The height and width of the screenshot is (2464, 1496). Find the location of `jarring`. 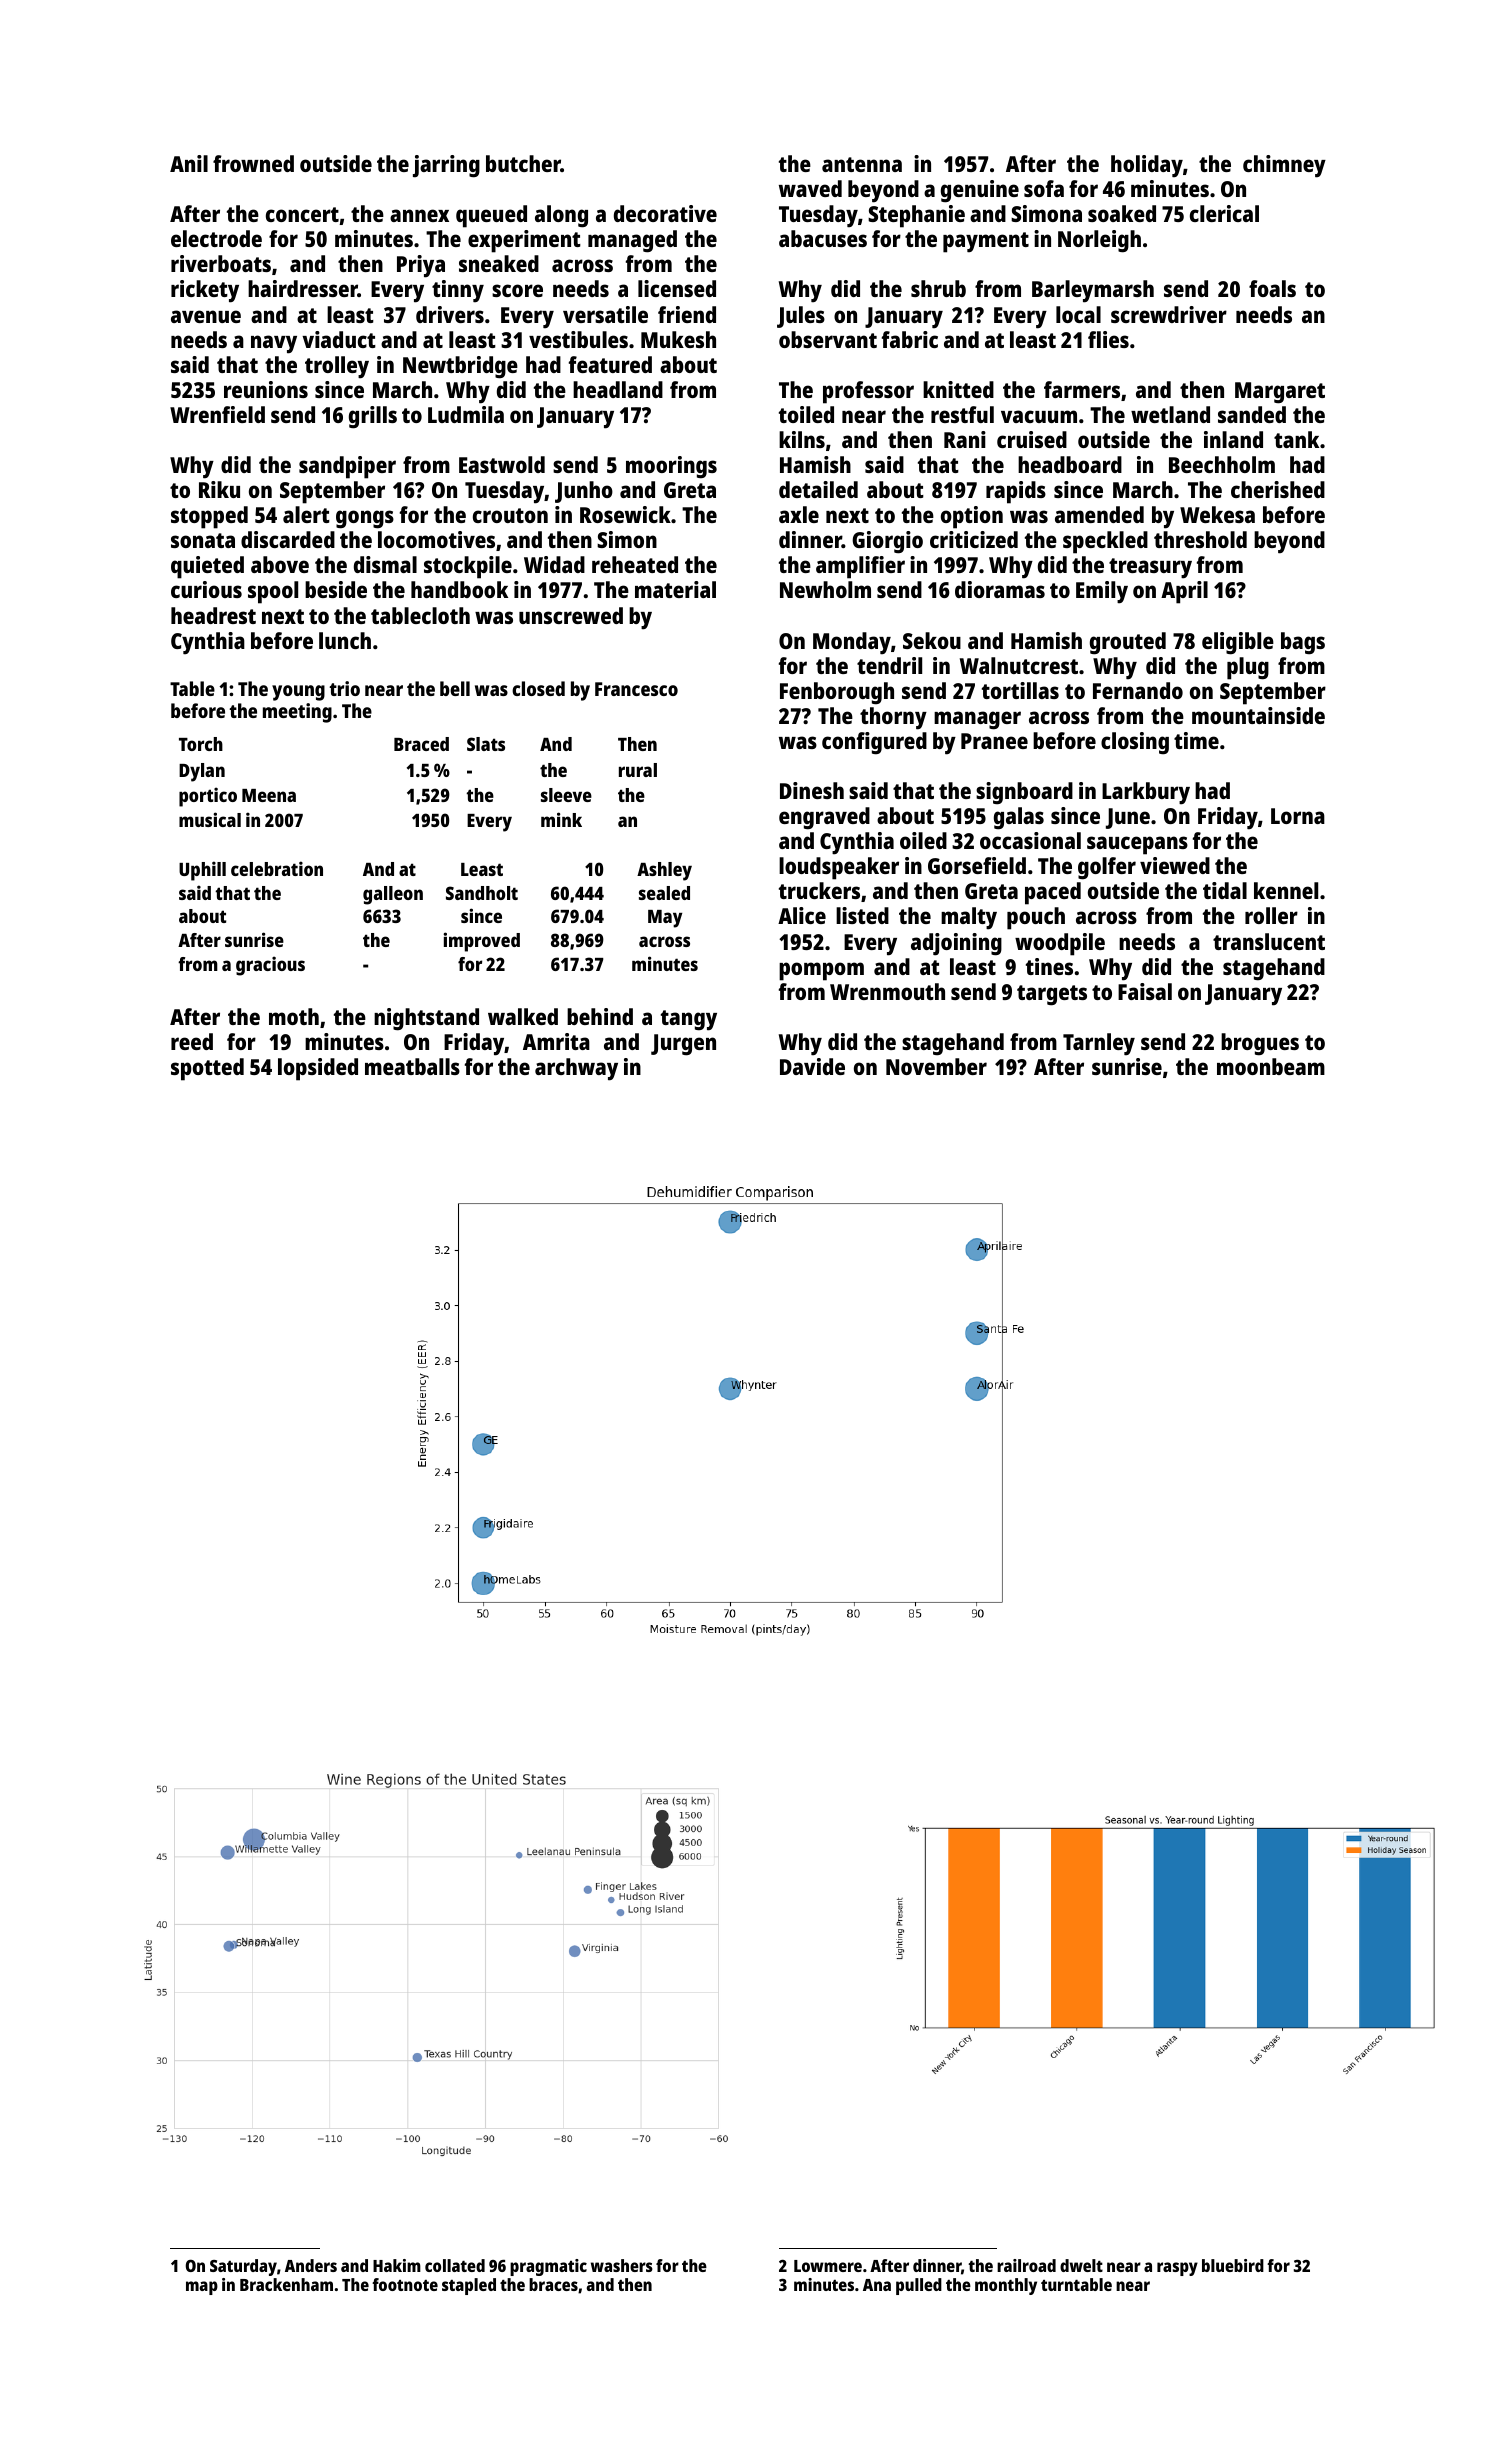

jarring is located at coordinates (446, 166).
